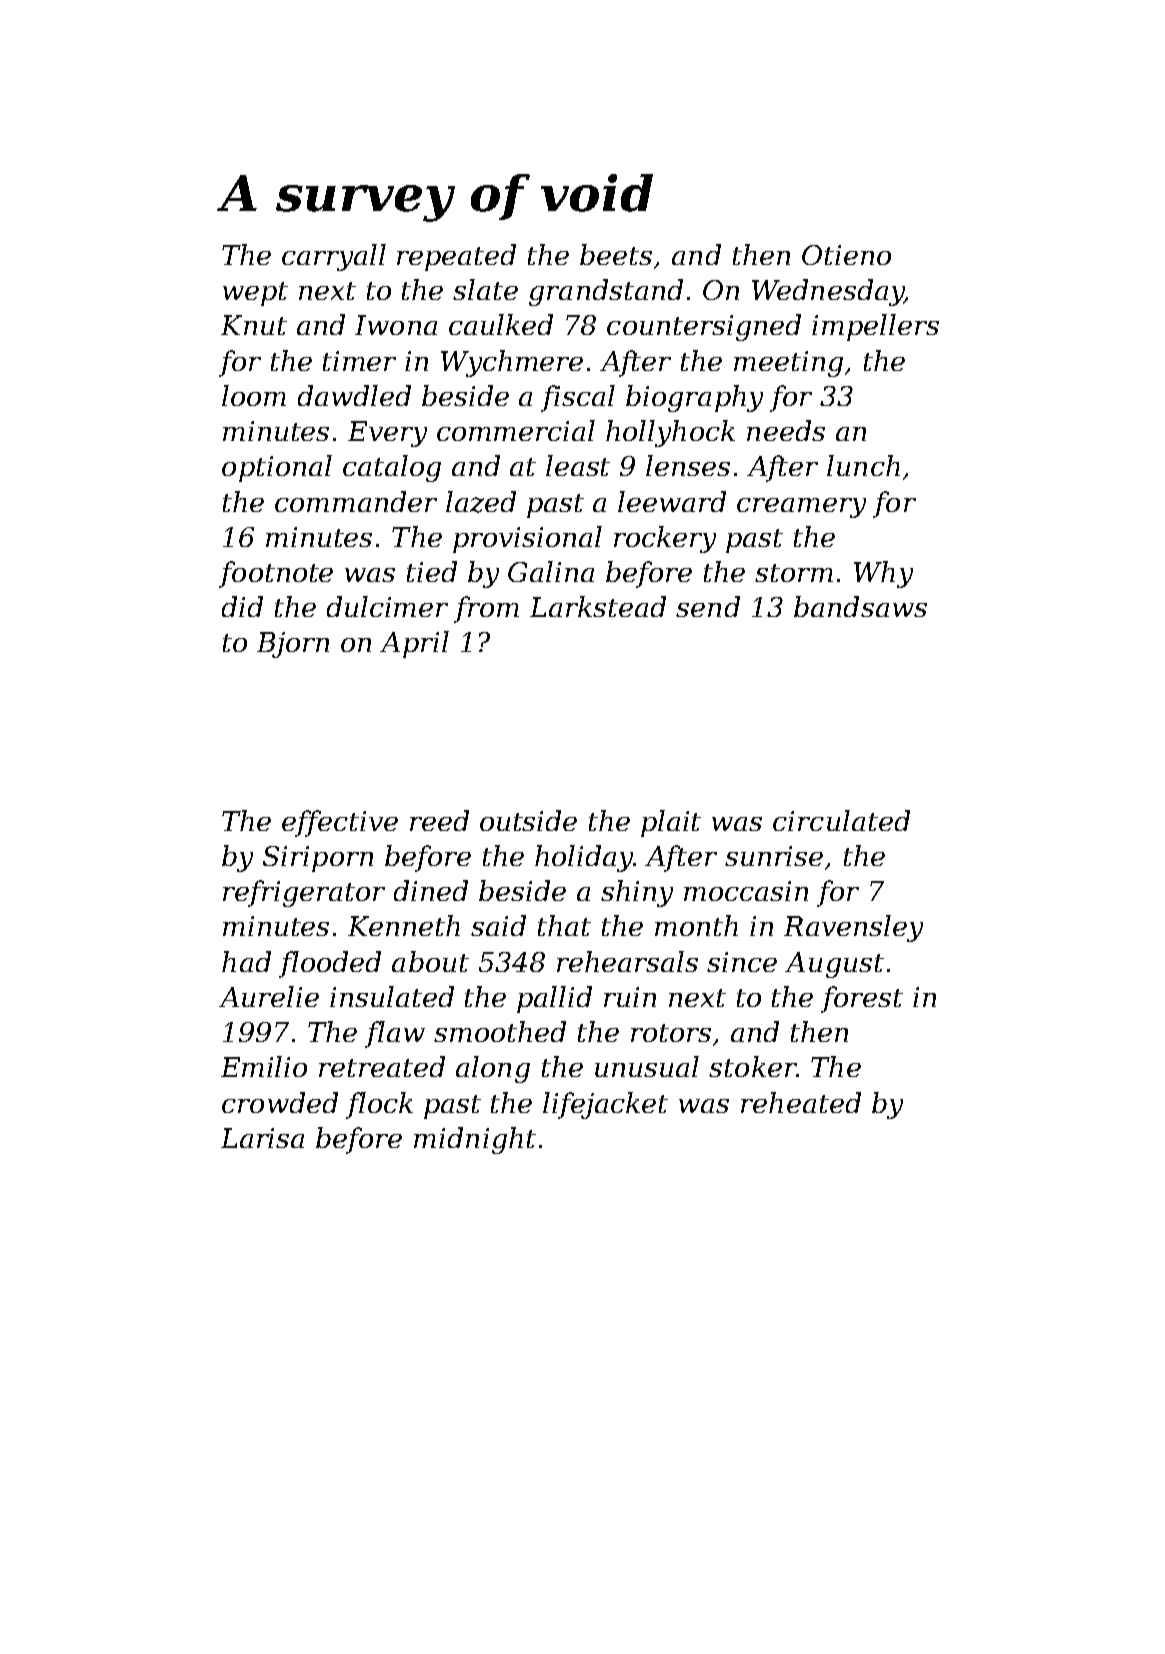  Describe the element at coordinates (746, 891) in the screenshot. I see `moccasin` at that location.
